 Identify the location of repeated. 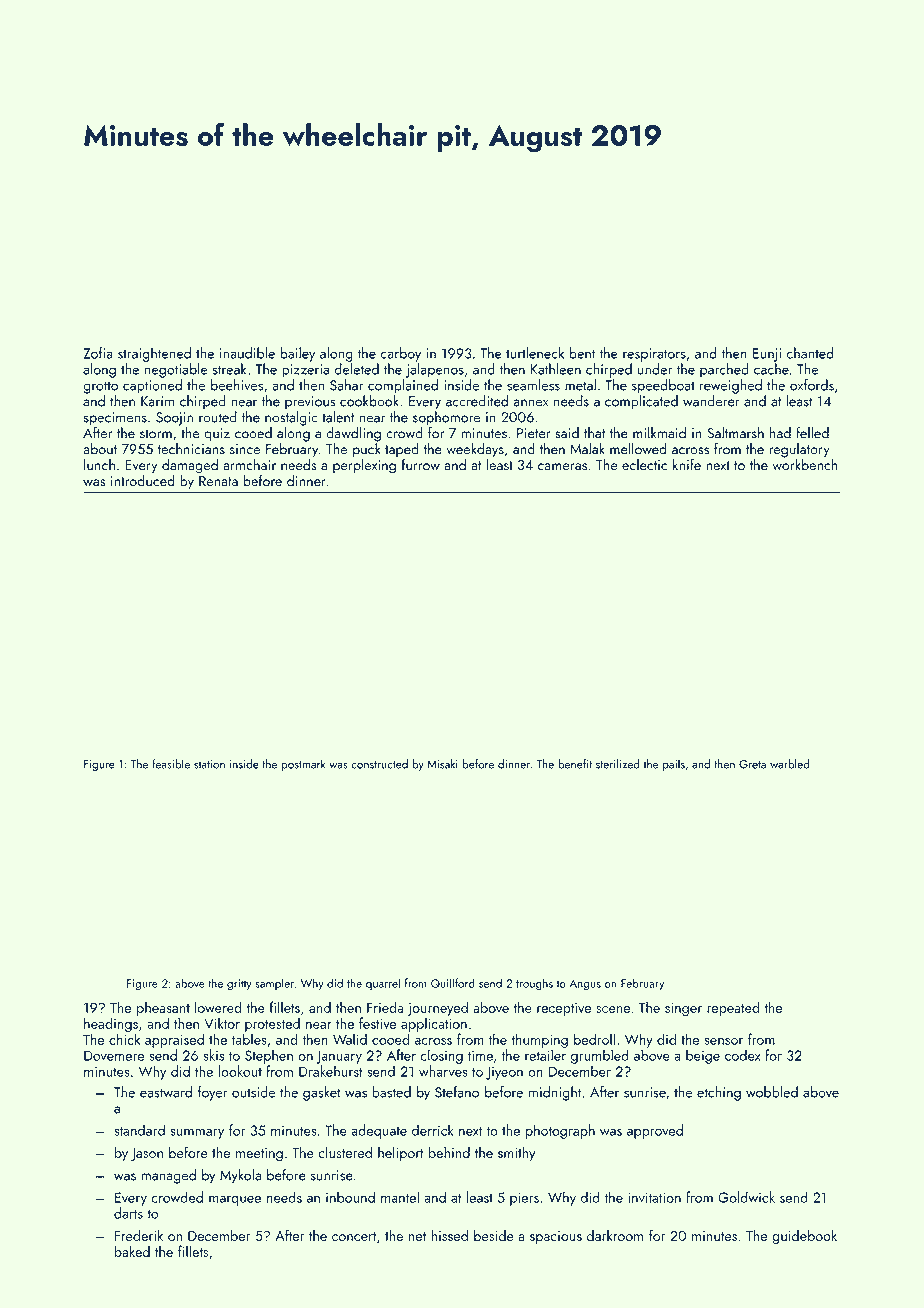
(733, 1008).
